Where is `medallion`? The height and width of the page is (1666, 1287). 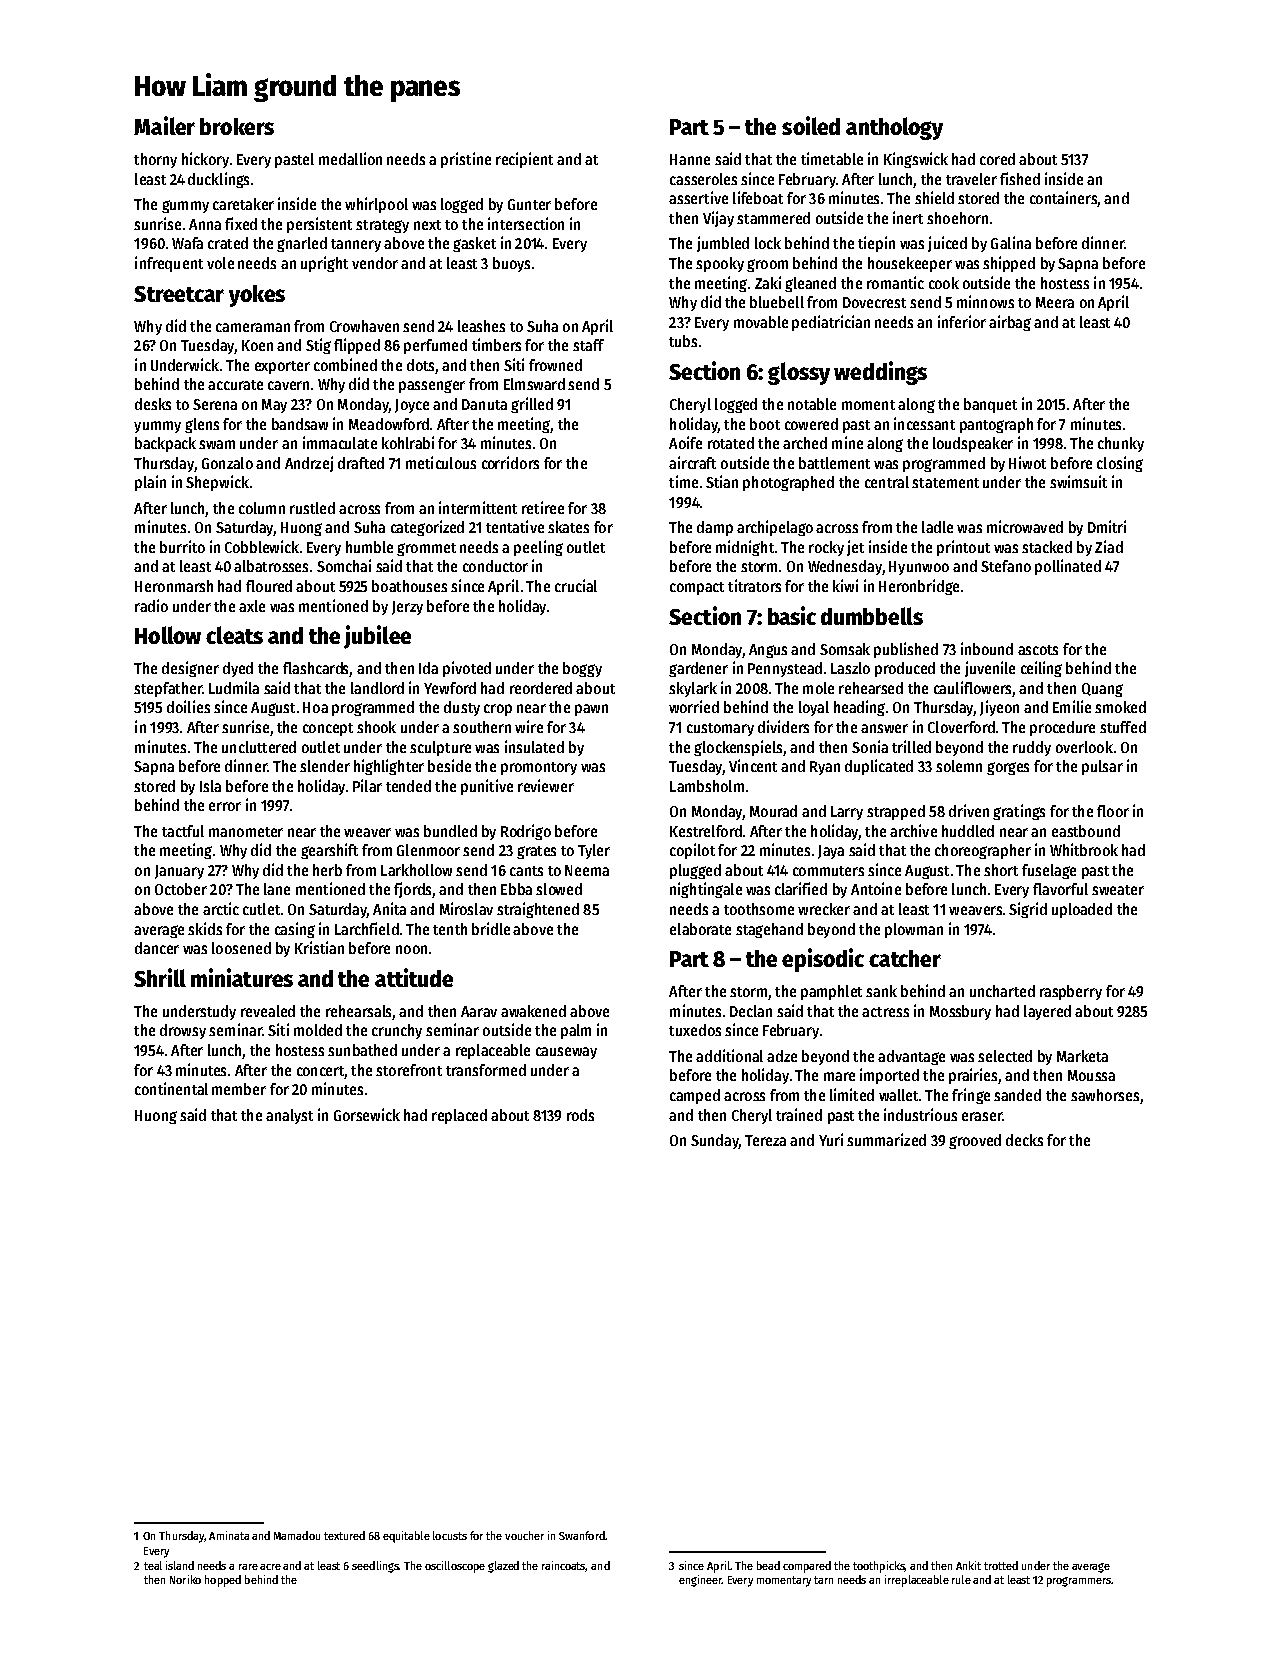
medallion is located at coordinates (350, 158).
